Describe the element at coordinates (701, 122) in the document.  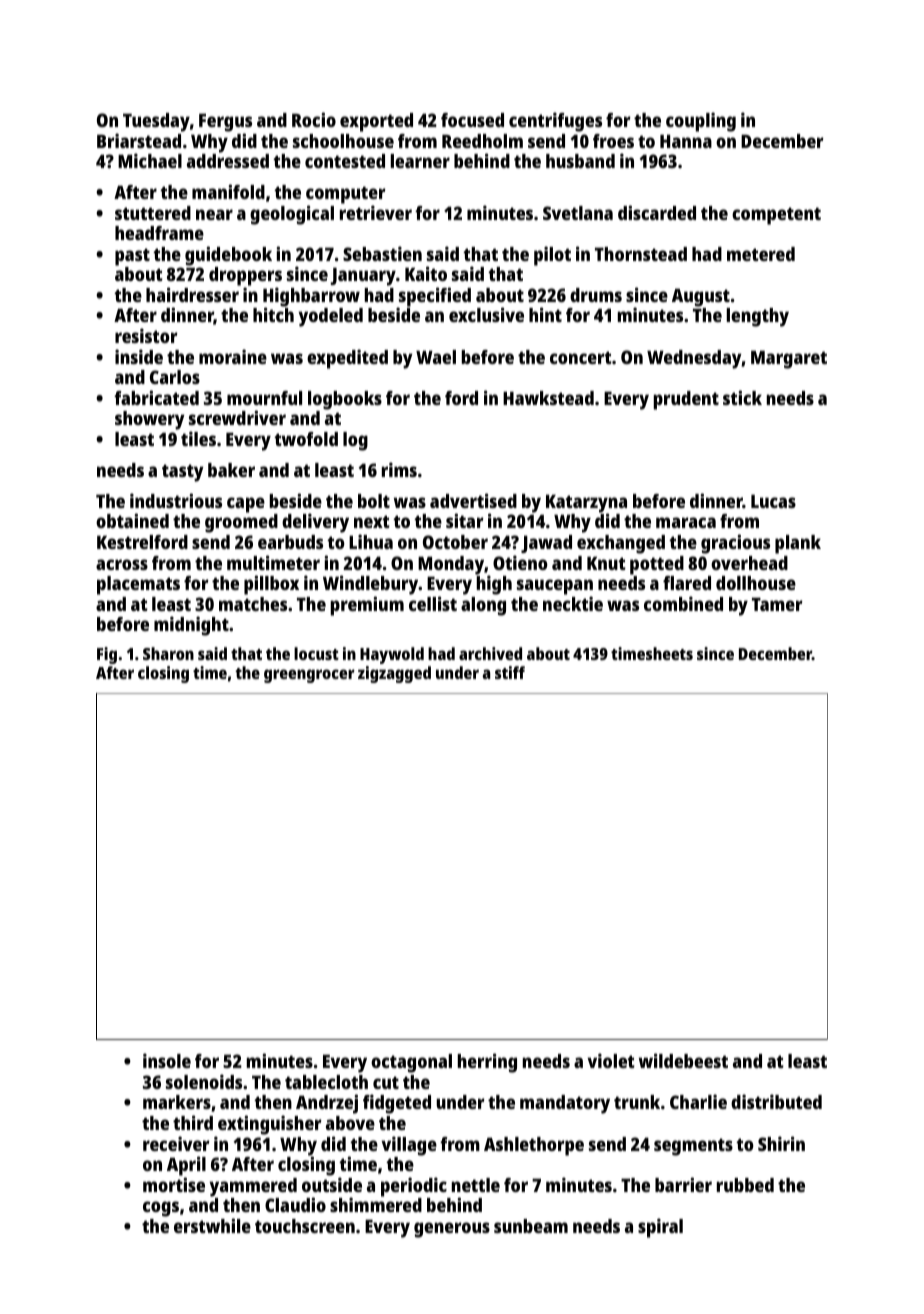
I see `coupling` at that location.
